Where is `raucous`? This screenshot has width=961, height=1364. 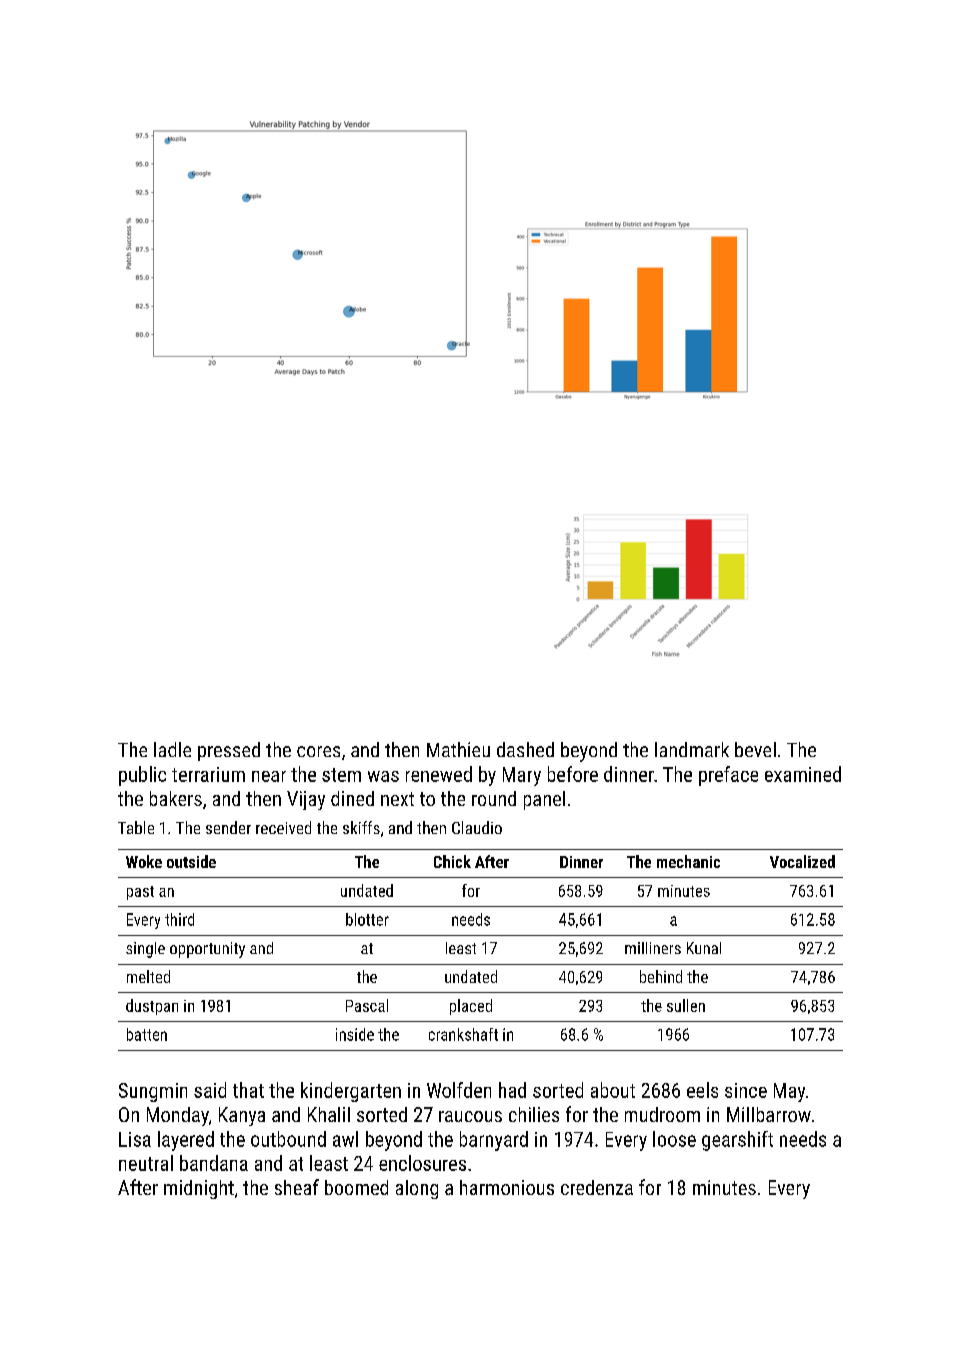
raucous is located at coordinates (470, 1116).
